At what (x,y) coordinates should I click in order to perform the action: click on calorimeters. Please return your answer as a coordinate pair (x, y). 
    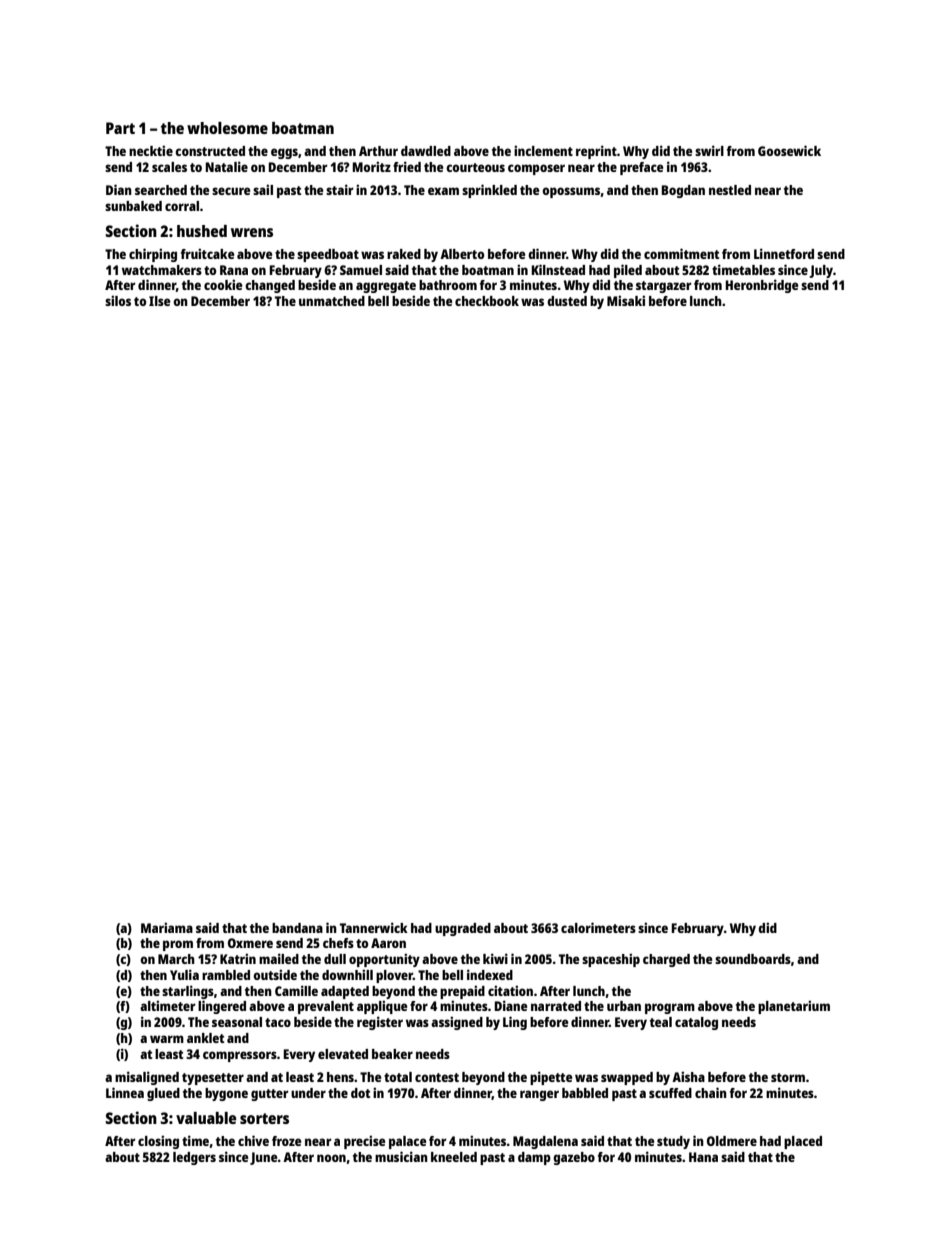
    Looking at the image, I should click on (598, 927).
